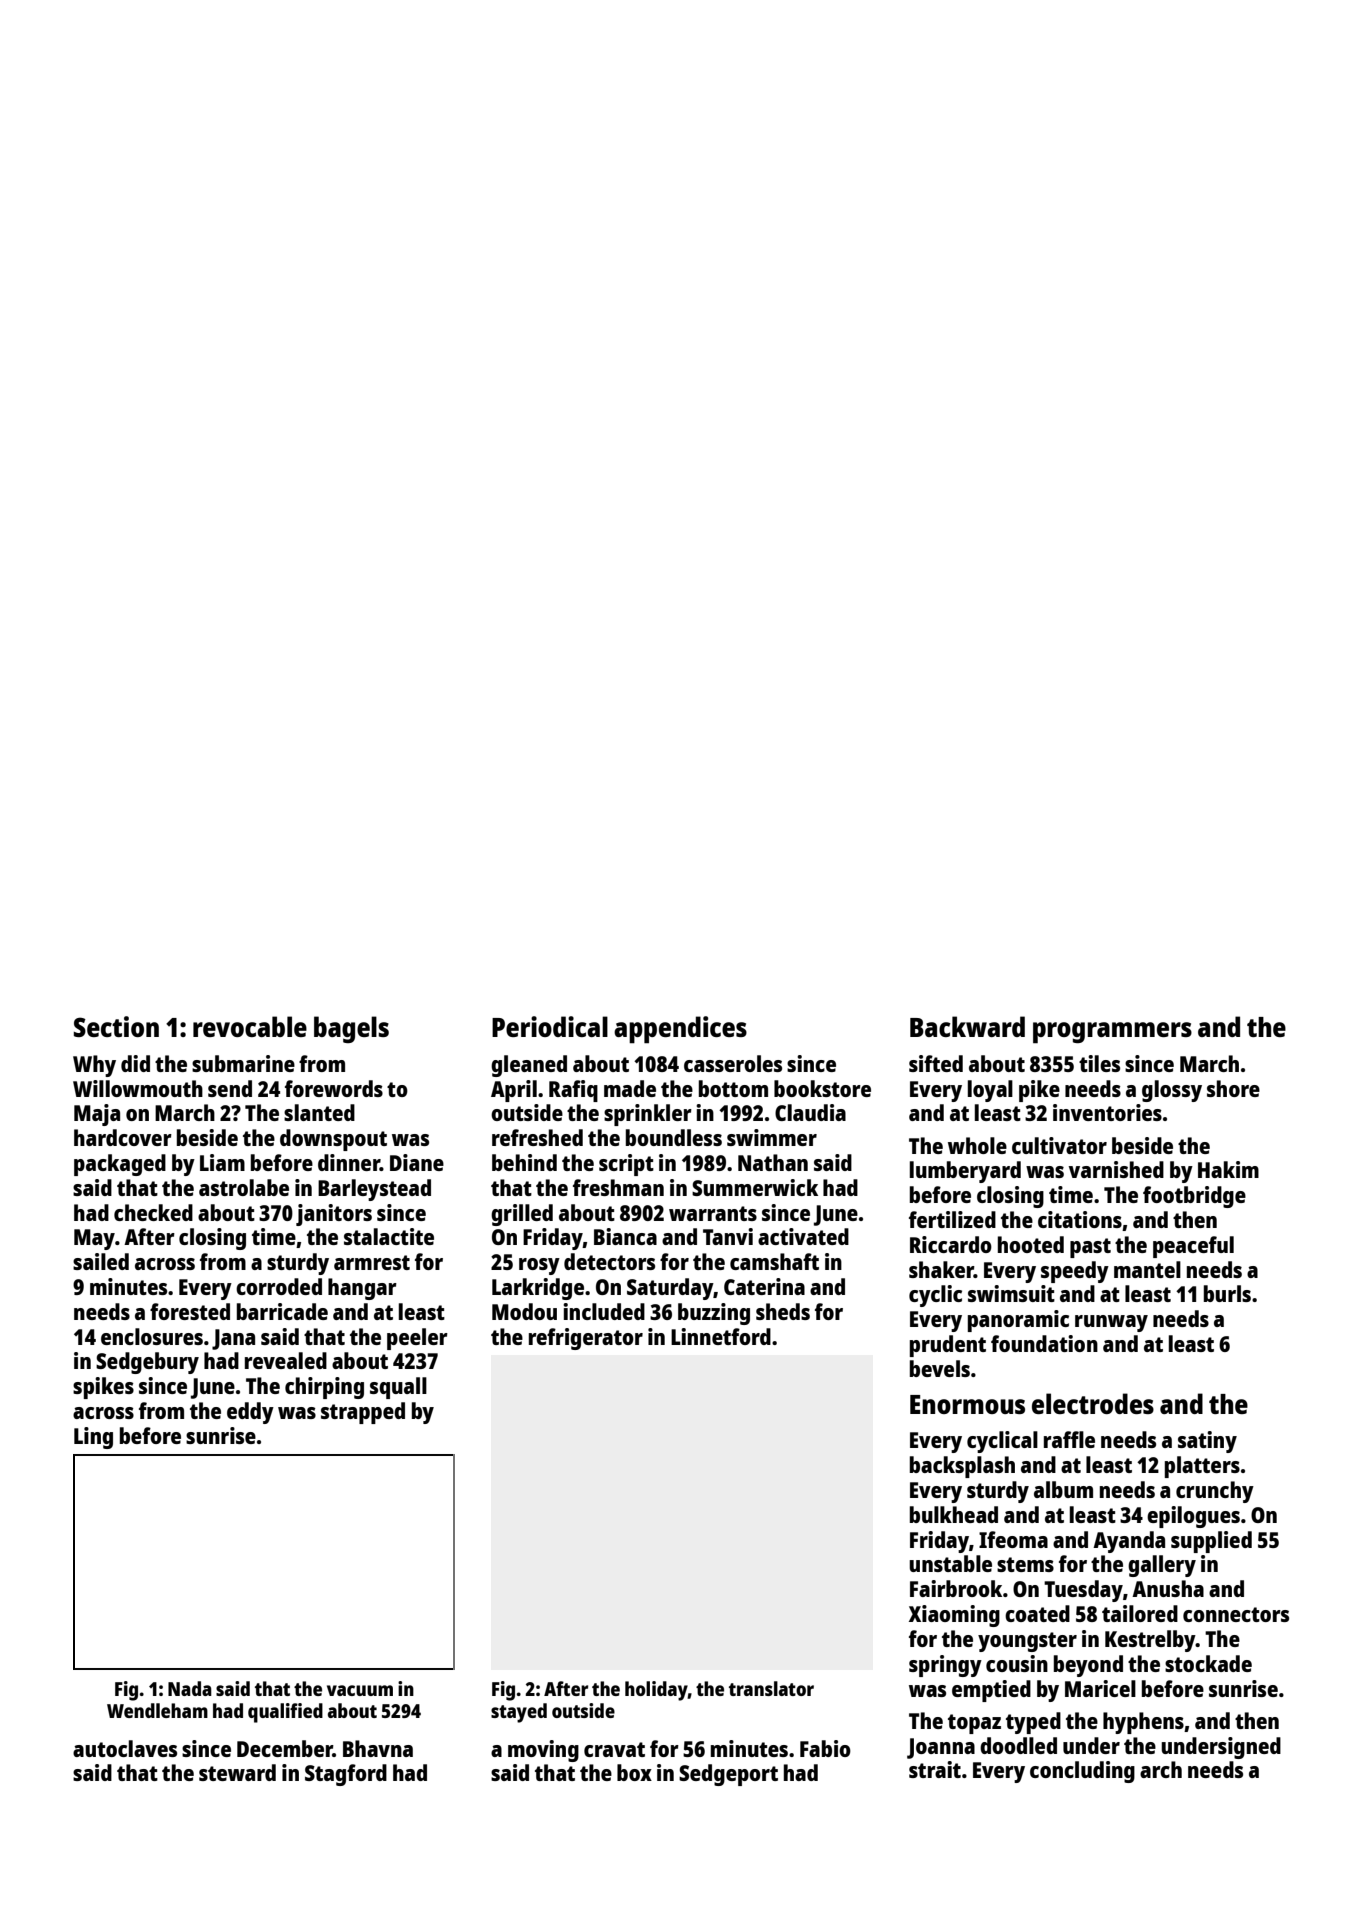 Image resolution: width=1364 pixels, height=1929 pixels. I want to click on mantel, so click(1147, 1269).
